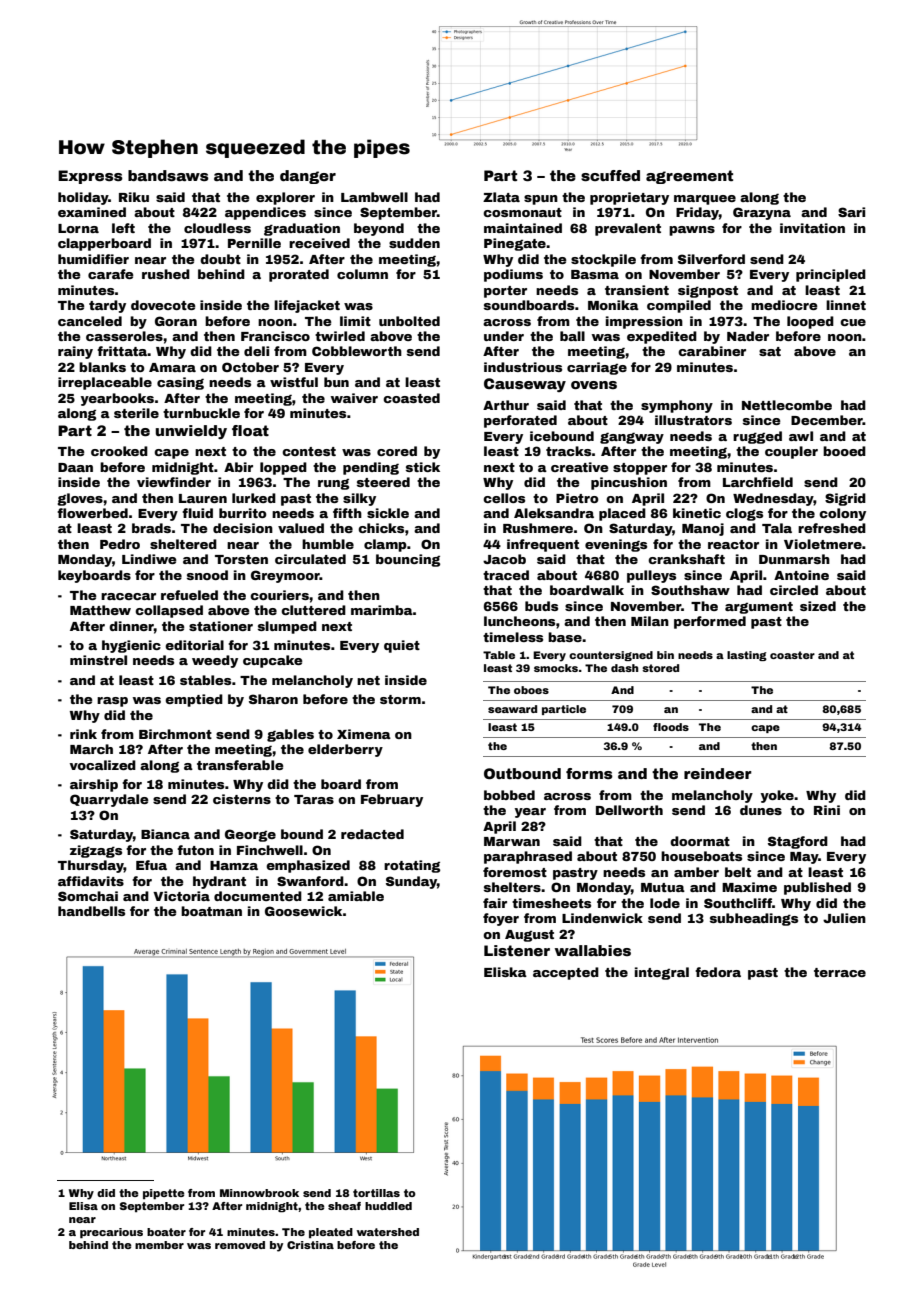 The height and width of the screenshot is (1314, 924). Describe the element at coordinates (610, 175) in the screenshot. I see `scuffed` at that location.
